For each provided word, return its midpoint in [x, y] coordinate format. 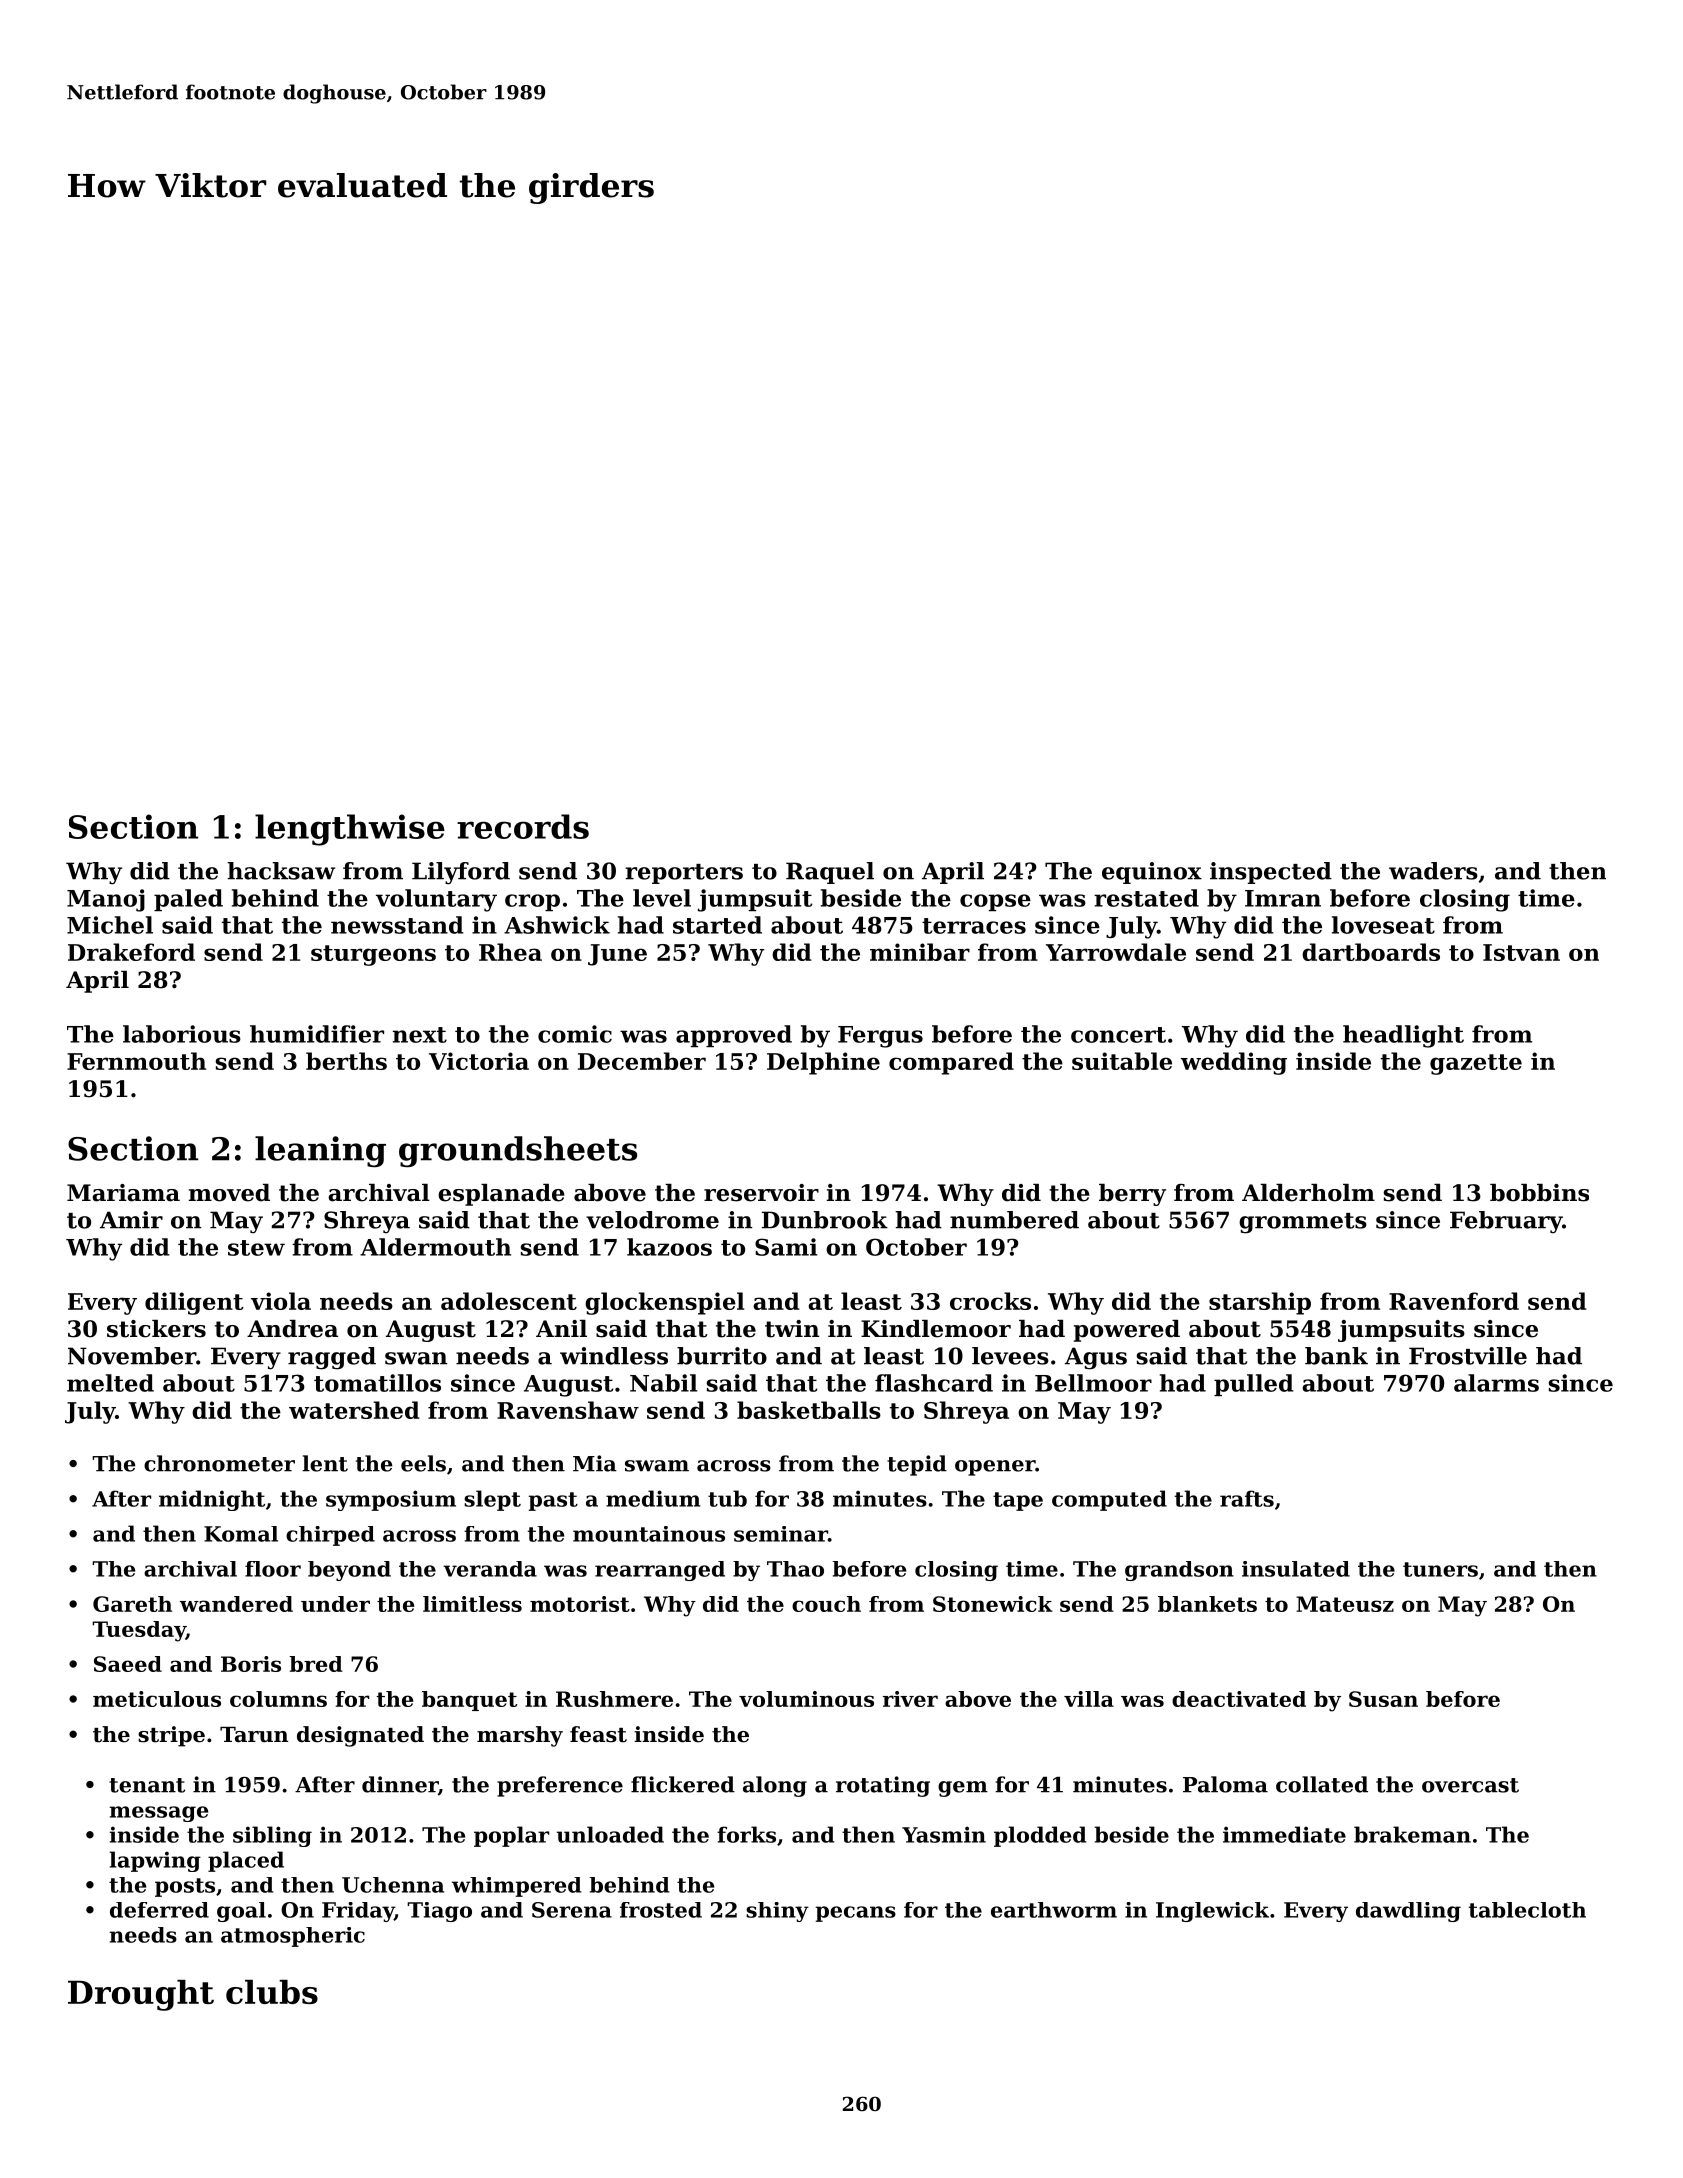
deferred [159, 1910]
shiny [777, 1912]
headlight [1403, 1036]
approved [734, 1036]
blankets [1207, 1604]
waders [1433, 871]
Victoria [479, 1061]
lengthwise [350, 830]
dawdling [1408, 1912]
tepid [917, 1465]
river [910, 1699]
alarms [1496, 1383]
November [132, 1356]
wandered [236, 1604]
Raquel [830, 873]
